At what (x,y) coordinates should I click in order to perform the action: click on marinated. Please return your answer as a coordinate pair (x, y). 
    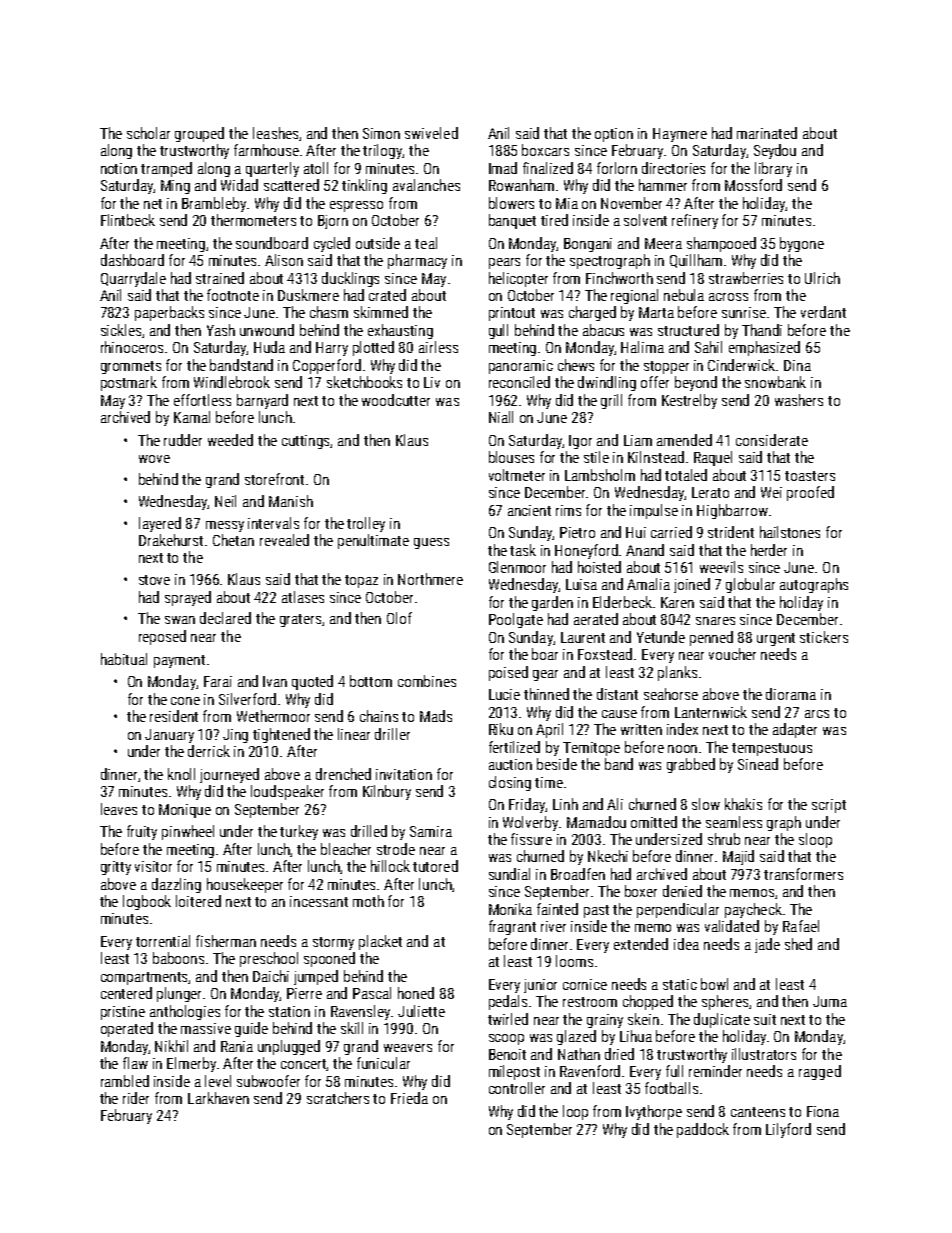
    Looking at the image, I should click on (767, 133).
